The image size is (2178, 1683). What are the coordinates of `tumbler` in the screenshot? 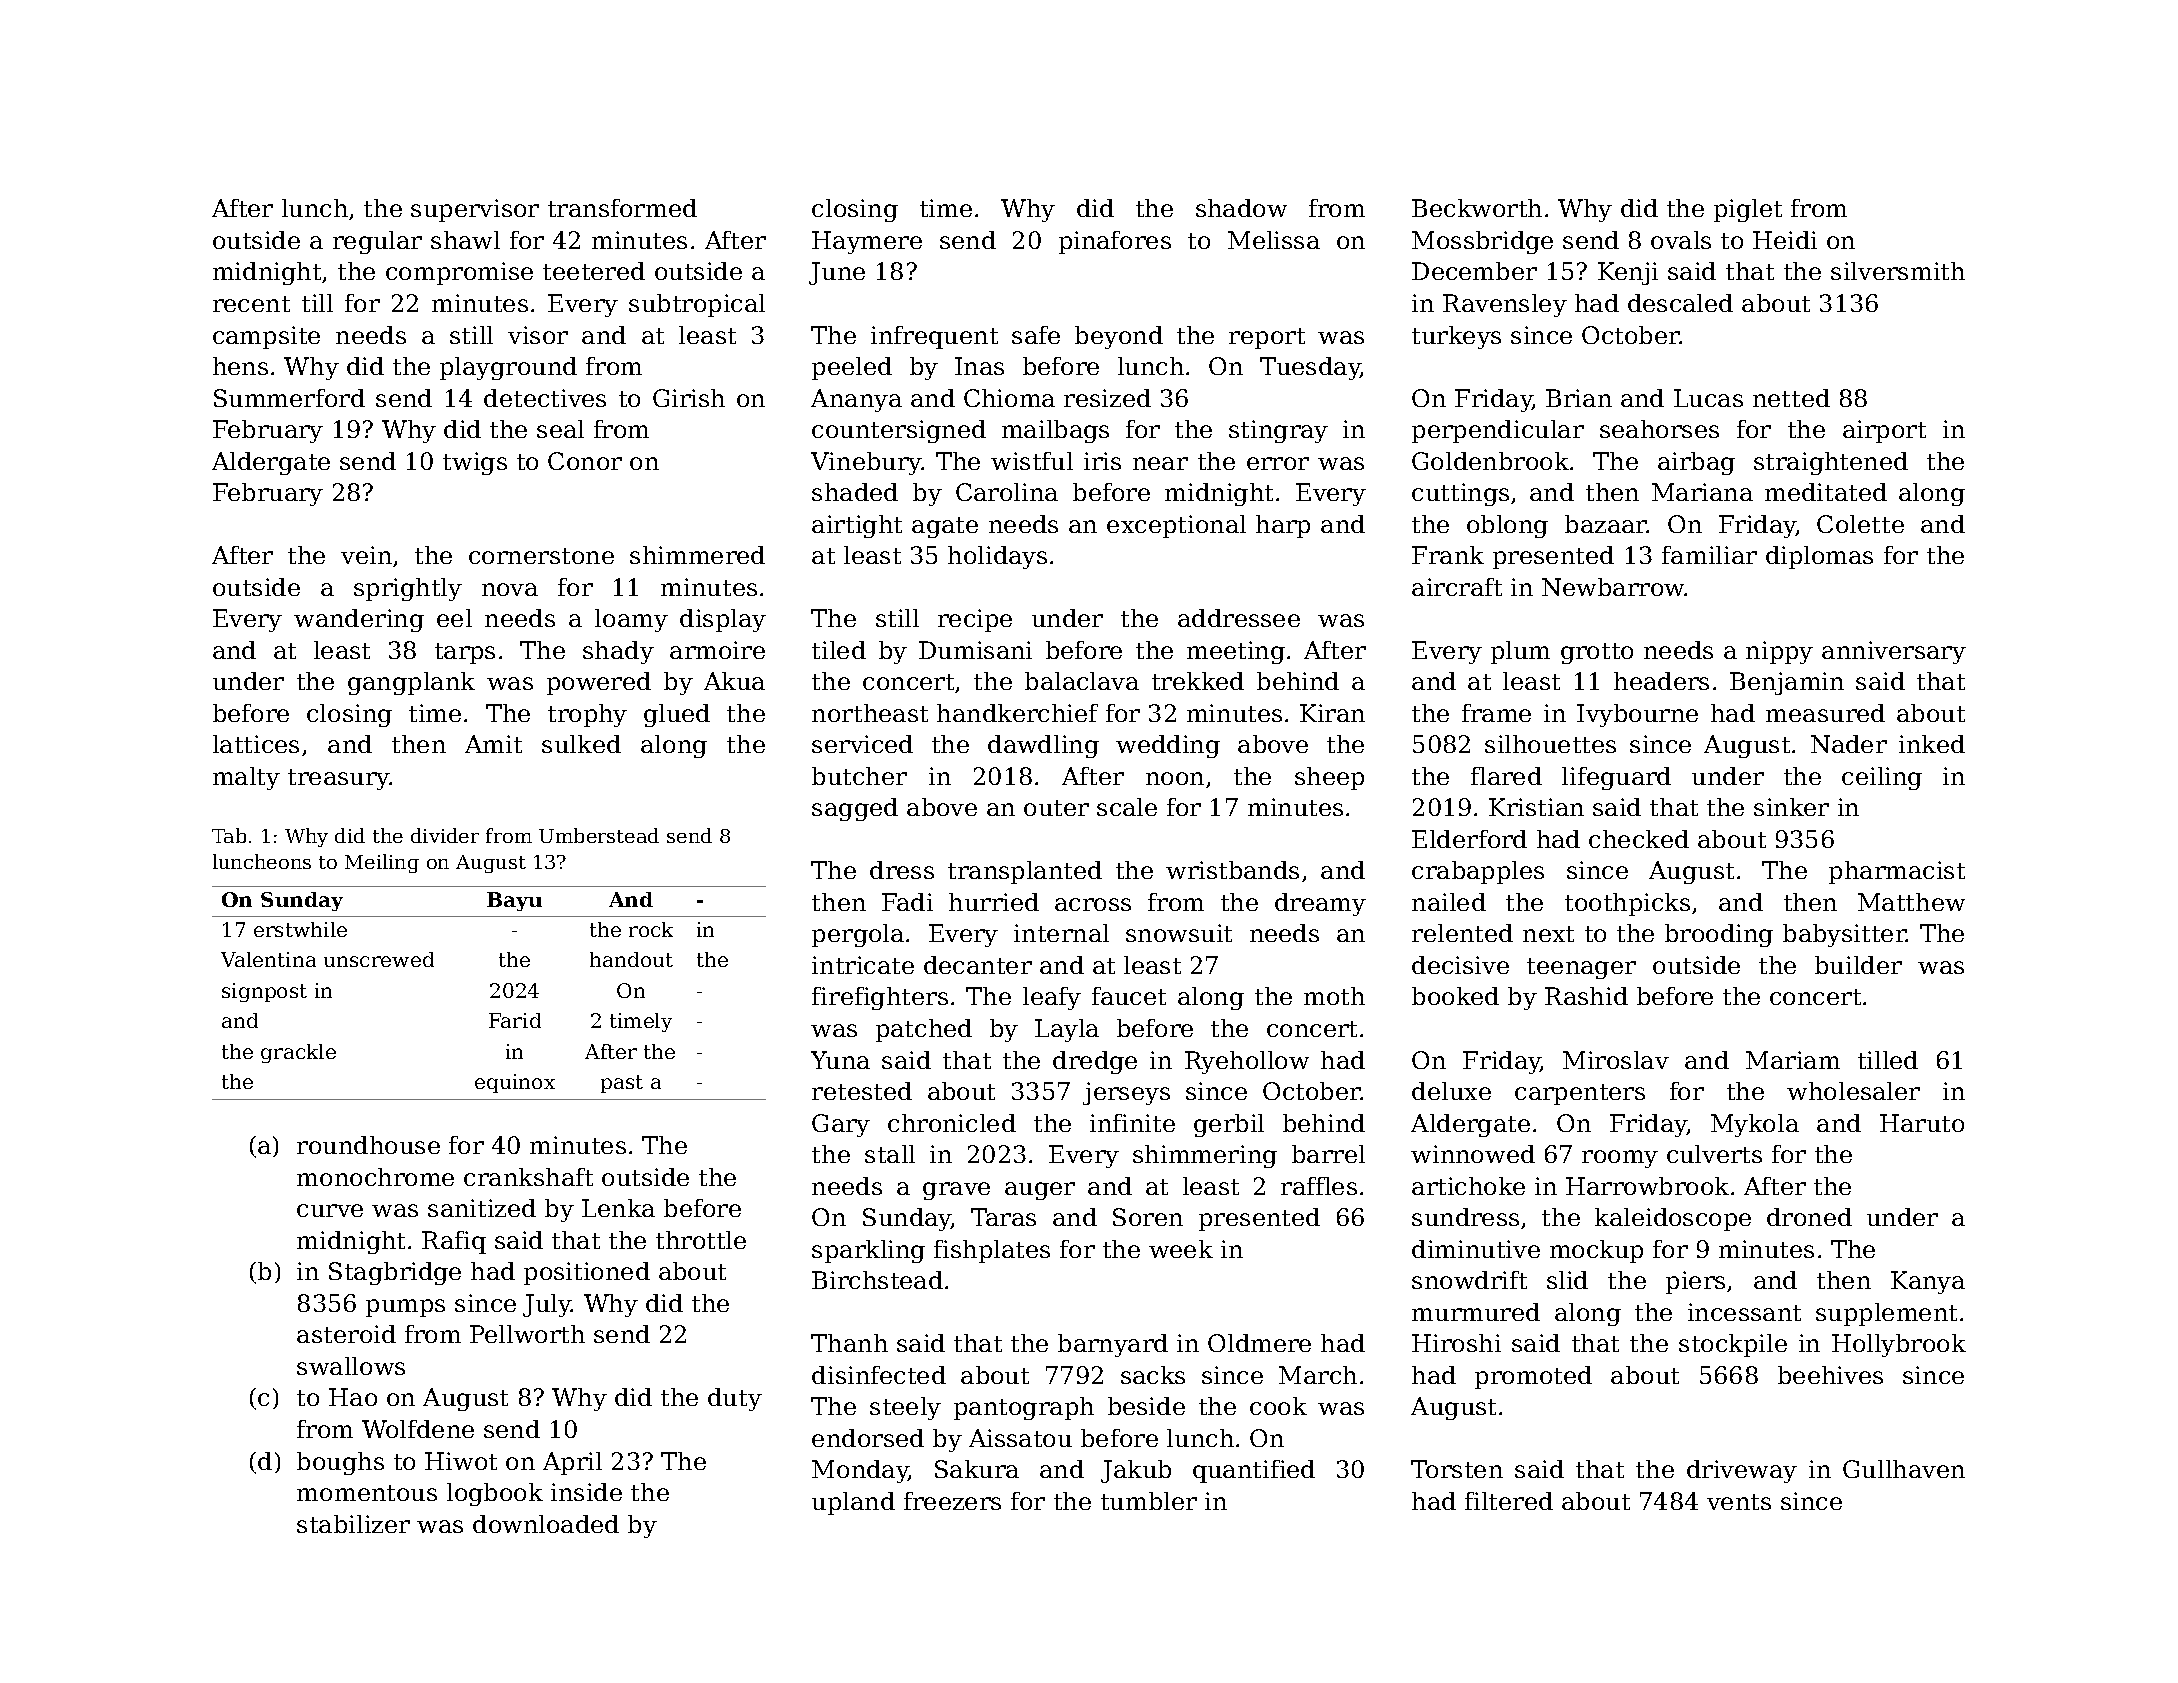 It's located at (1149, 1501).
